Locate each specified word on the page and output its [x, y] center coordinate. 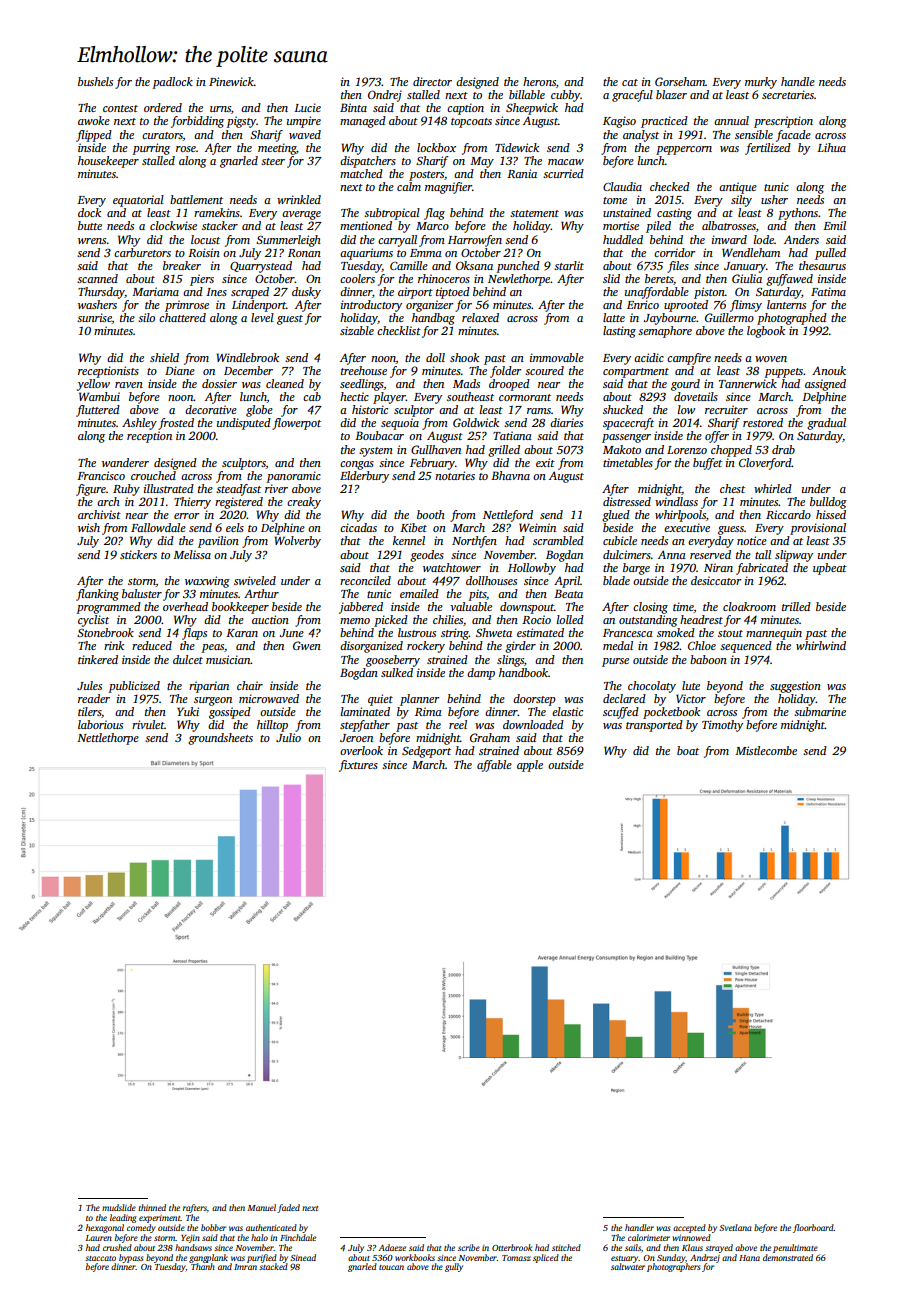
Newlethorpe [519, 280]
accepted [689, 1228]
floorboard [813, 1228]
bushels [95, 81]
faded [288, 1208]
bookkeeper [240, 608]
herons [539, 81]
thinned [152, 1207]
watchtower [452, 567]
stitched [566, 1247]
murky [761, 83]
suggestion [795, 687]
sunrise [94, 318]
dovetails [696, 396]
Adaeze [392, 1247]
